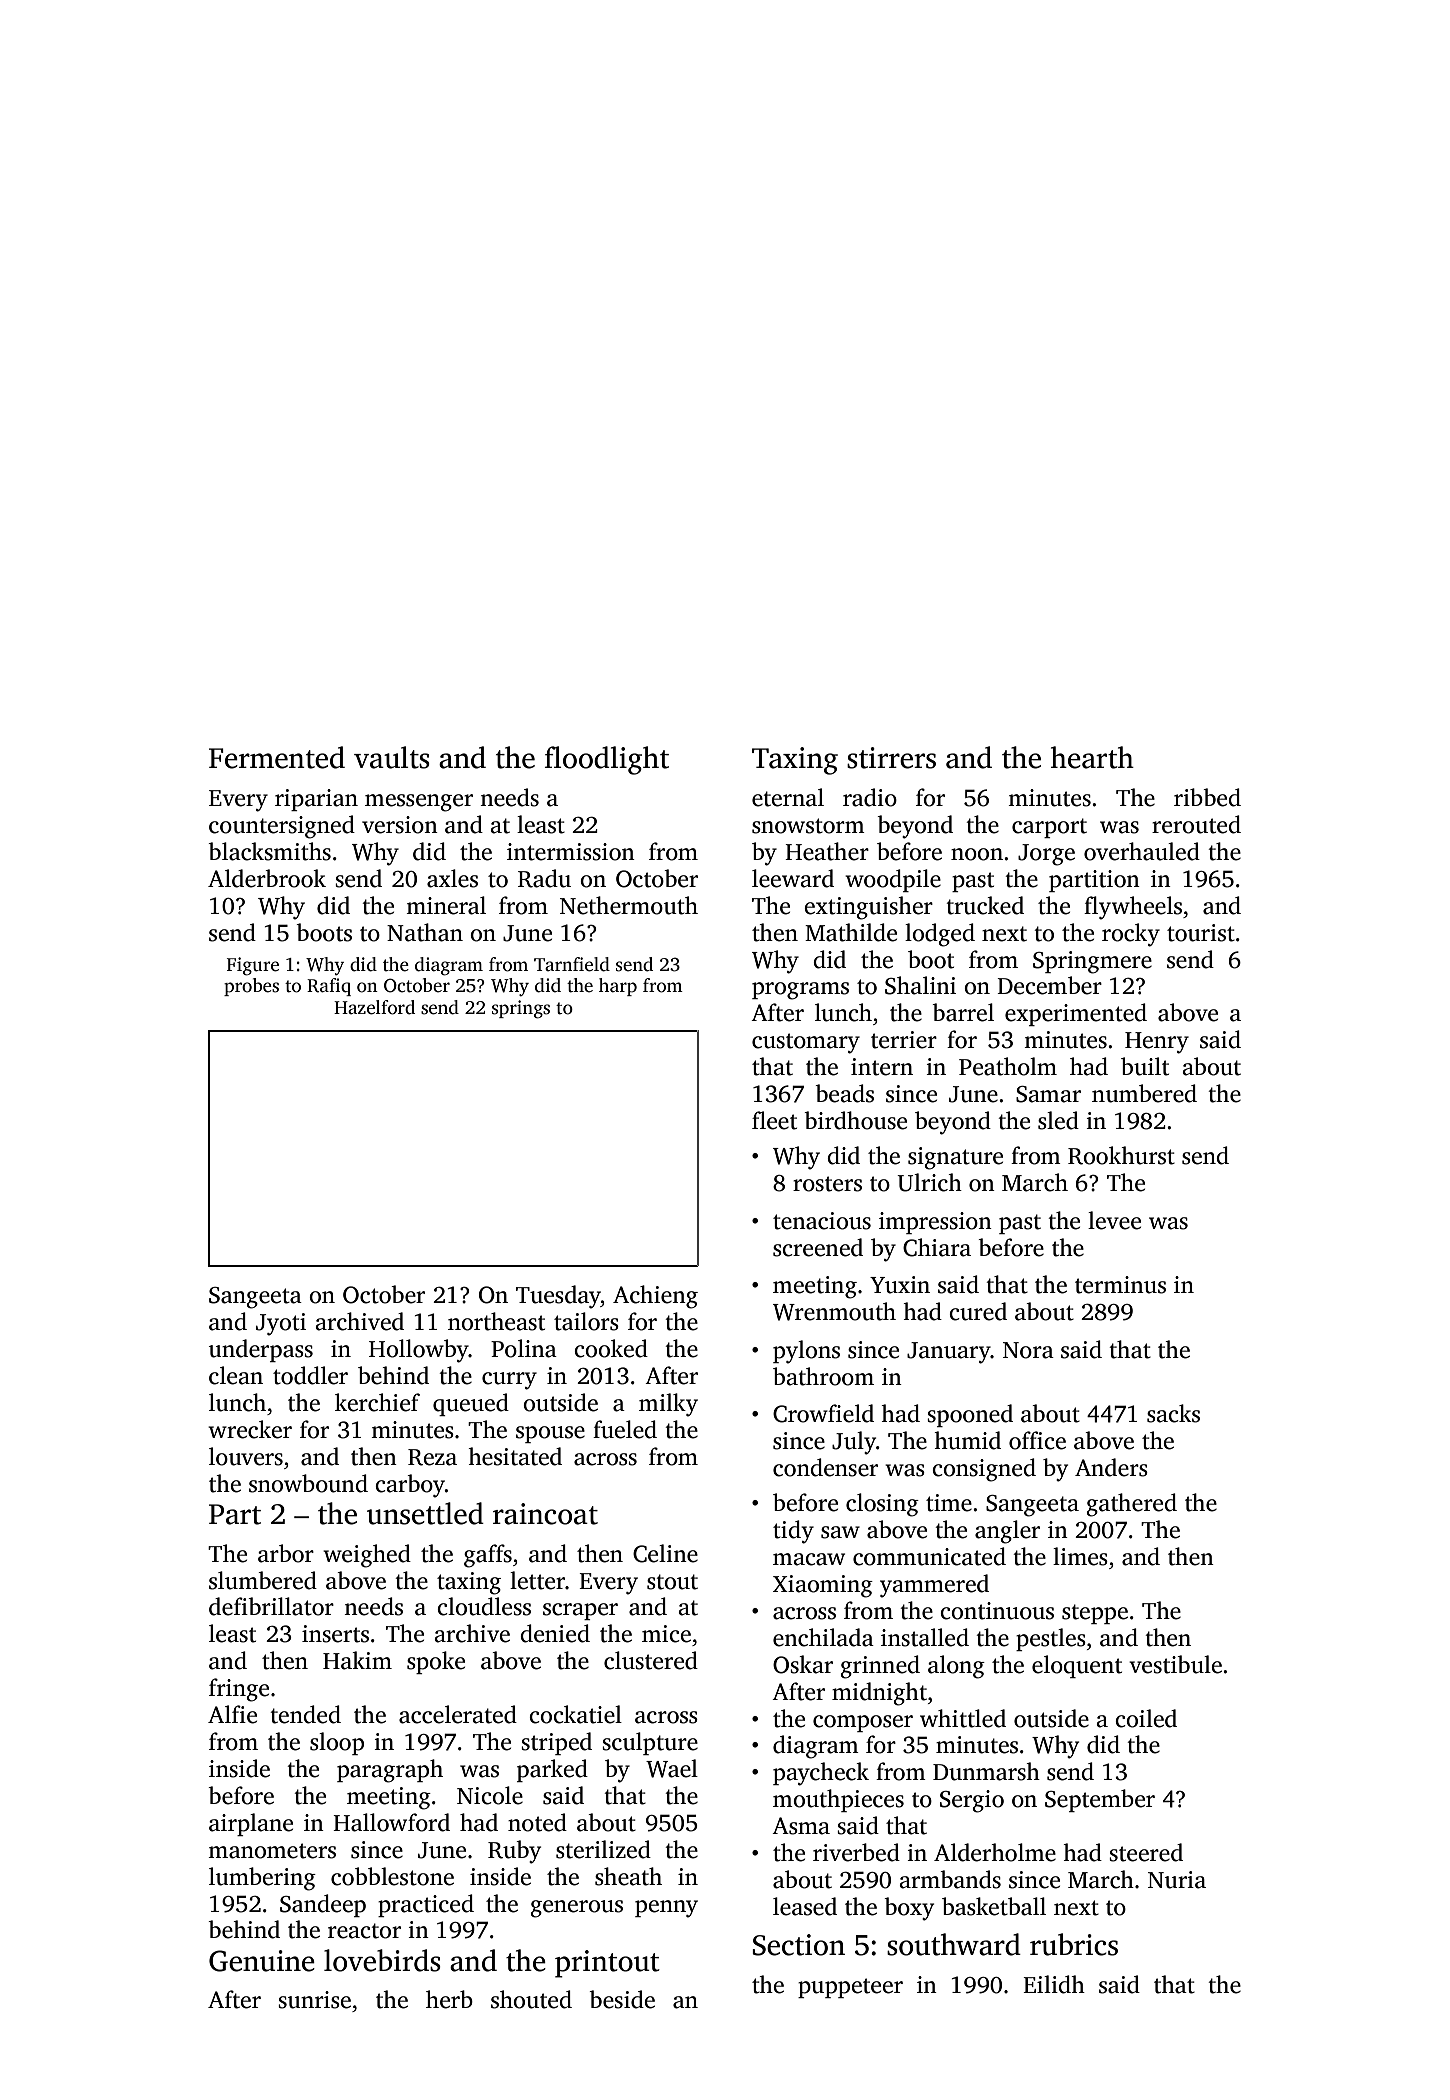  I want to click on lodged, so click(940, 935).
